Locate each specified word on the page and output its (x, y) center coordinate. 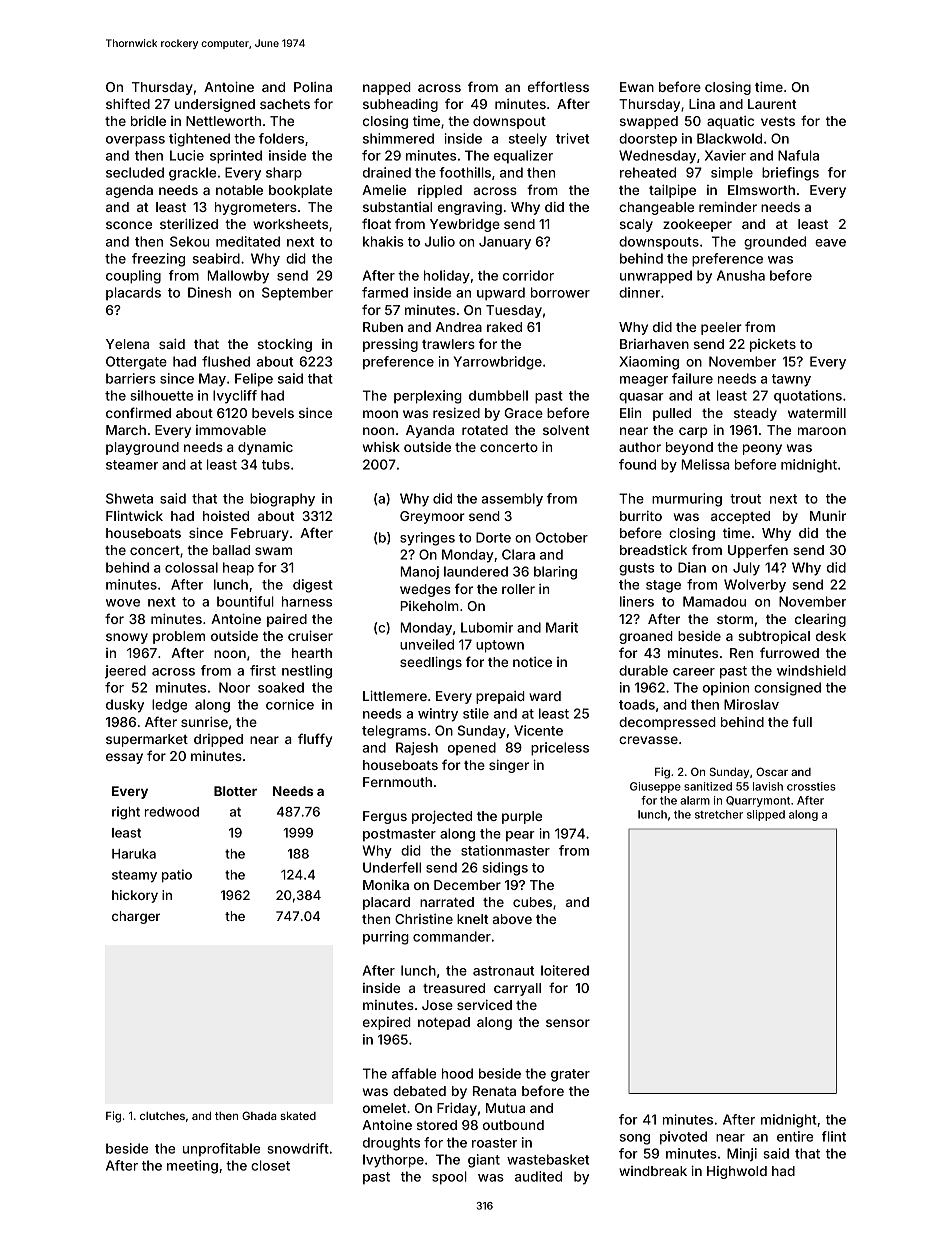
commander (452, 936)
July (746, 569)
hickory (135, 896)
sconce (129, 225)
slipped (766, 815)
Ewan (637, 87)
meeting (192, 1167)
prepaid (500, 697)
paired (287, 620)
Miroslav (751, 704)
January (505, 243)
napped (387, 88)
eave (830, 243)
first (263, 670)
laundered (476, 571)
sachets (285, 104)
